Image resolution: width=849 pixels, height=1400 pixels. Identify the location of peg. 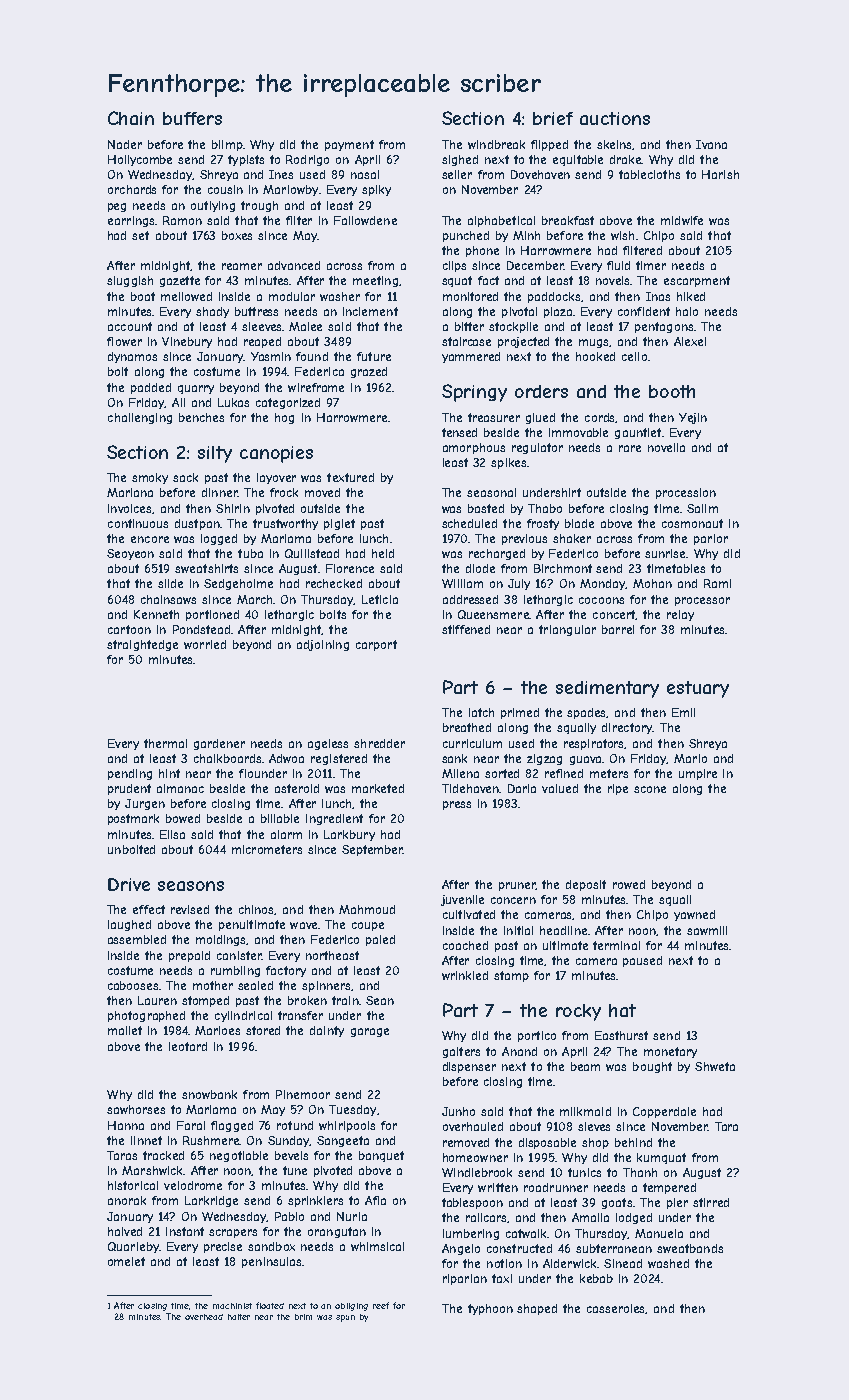
(117, 207).
